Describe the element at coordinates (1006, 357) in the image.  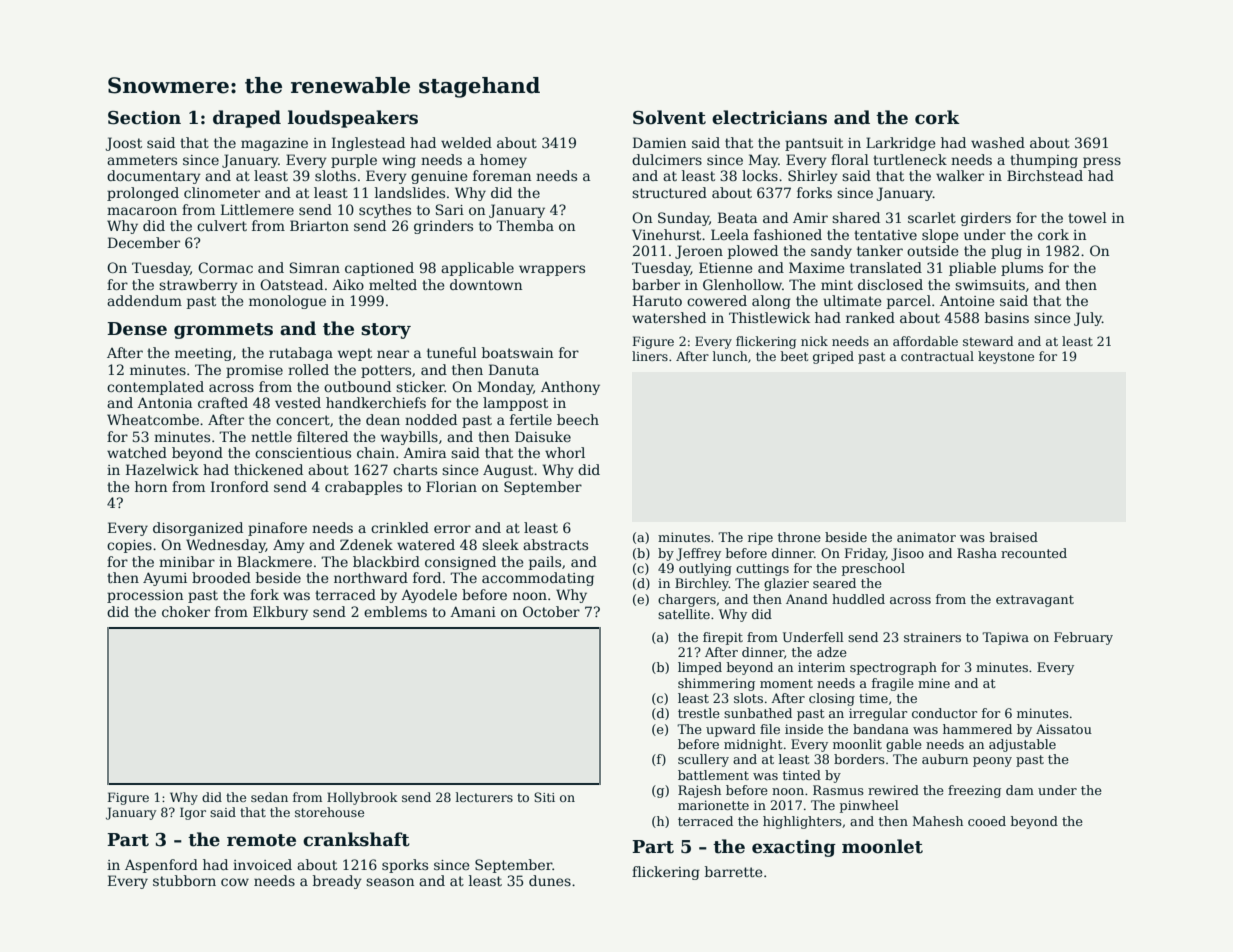
I see `keystone` at that location.
